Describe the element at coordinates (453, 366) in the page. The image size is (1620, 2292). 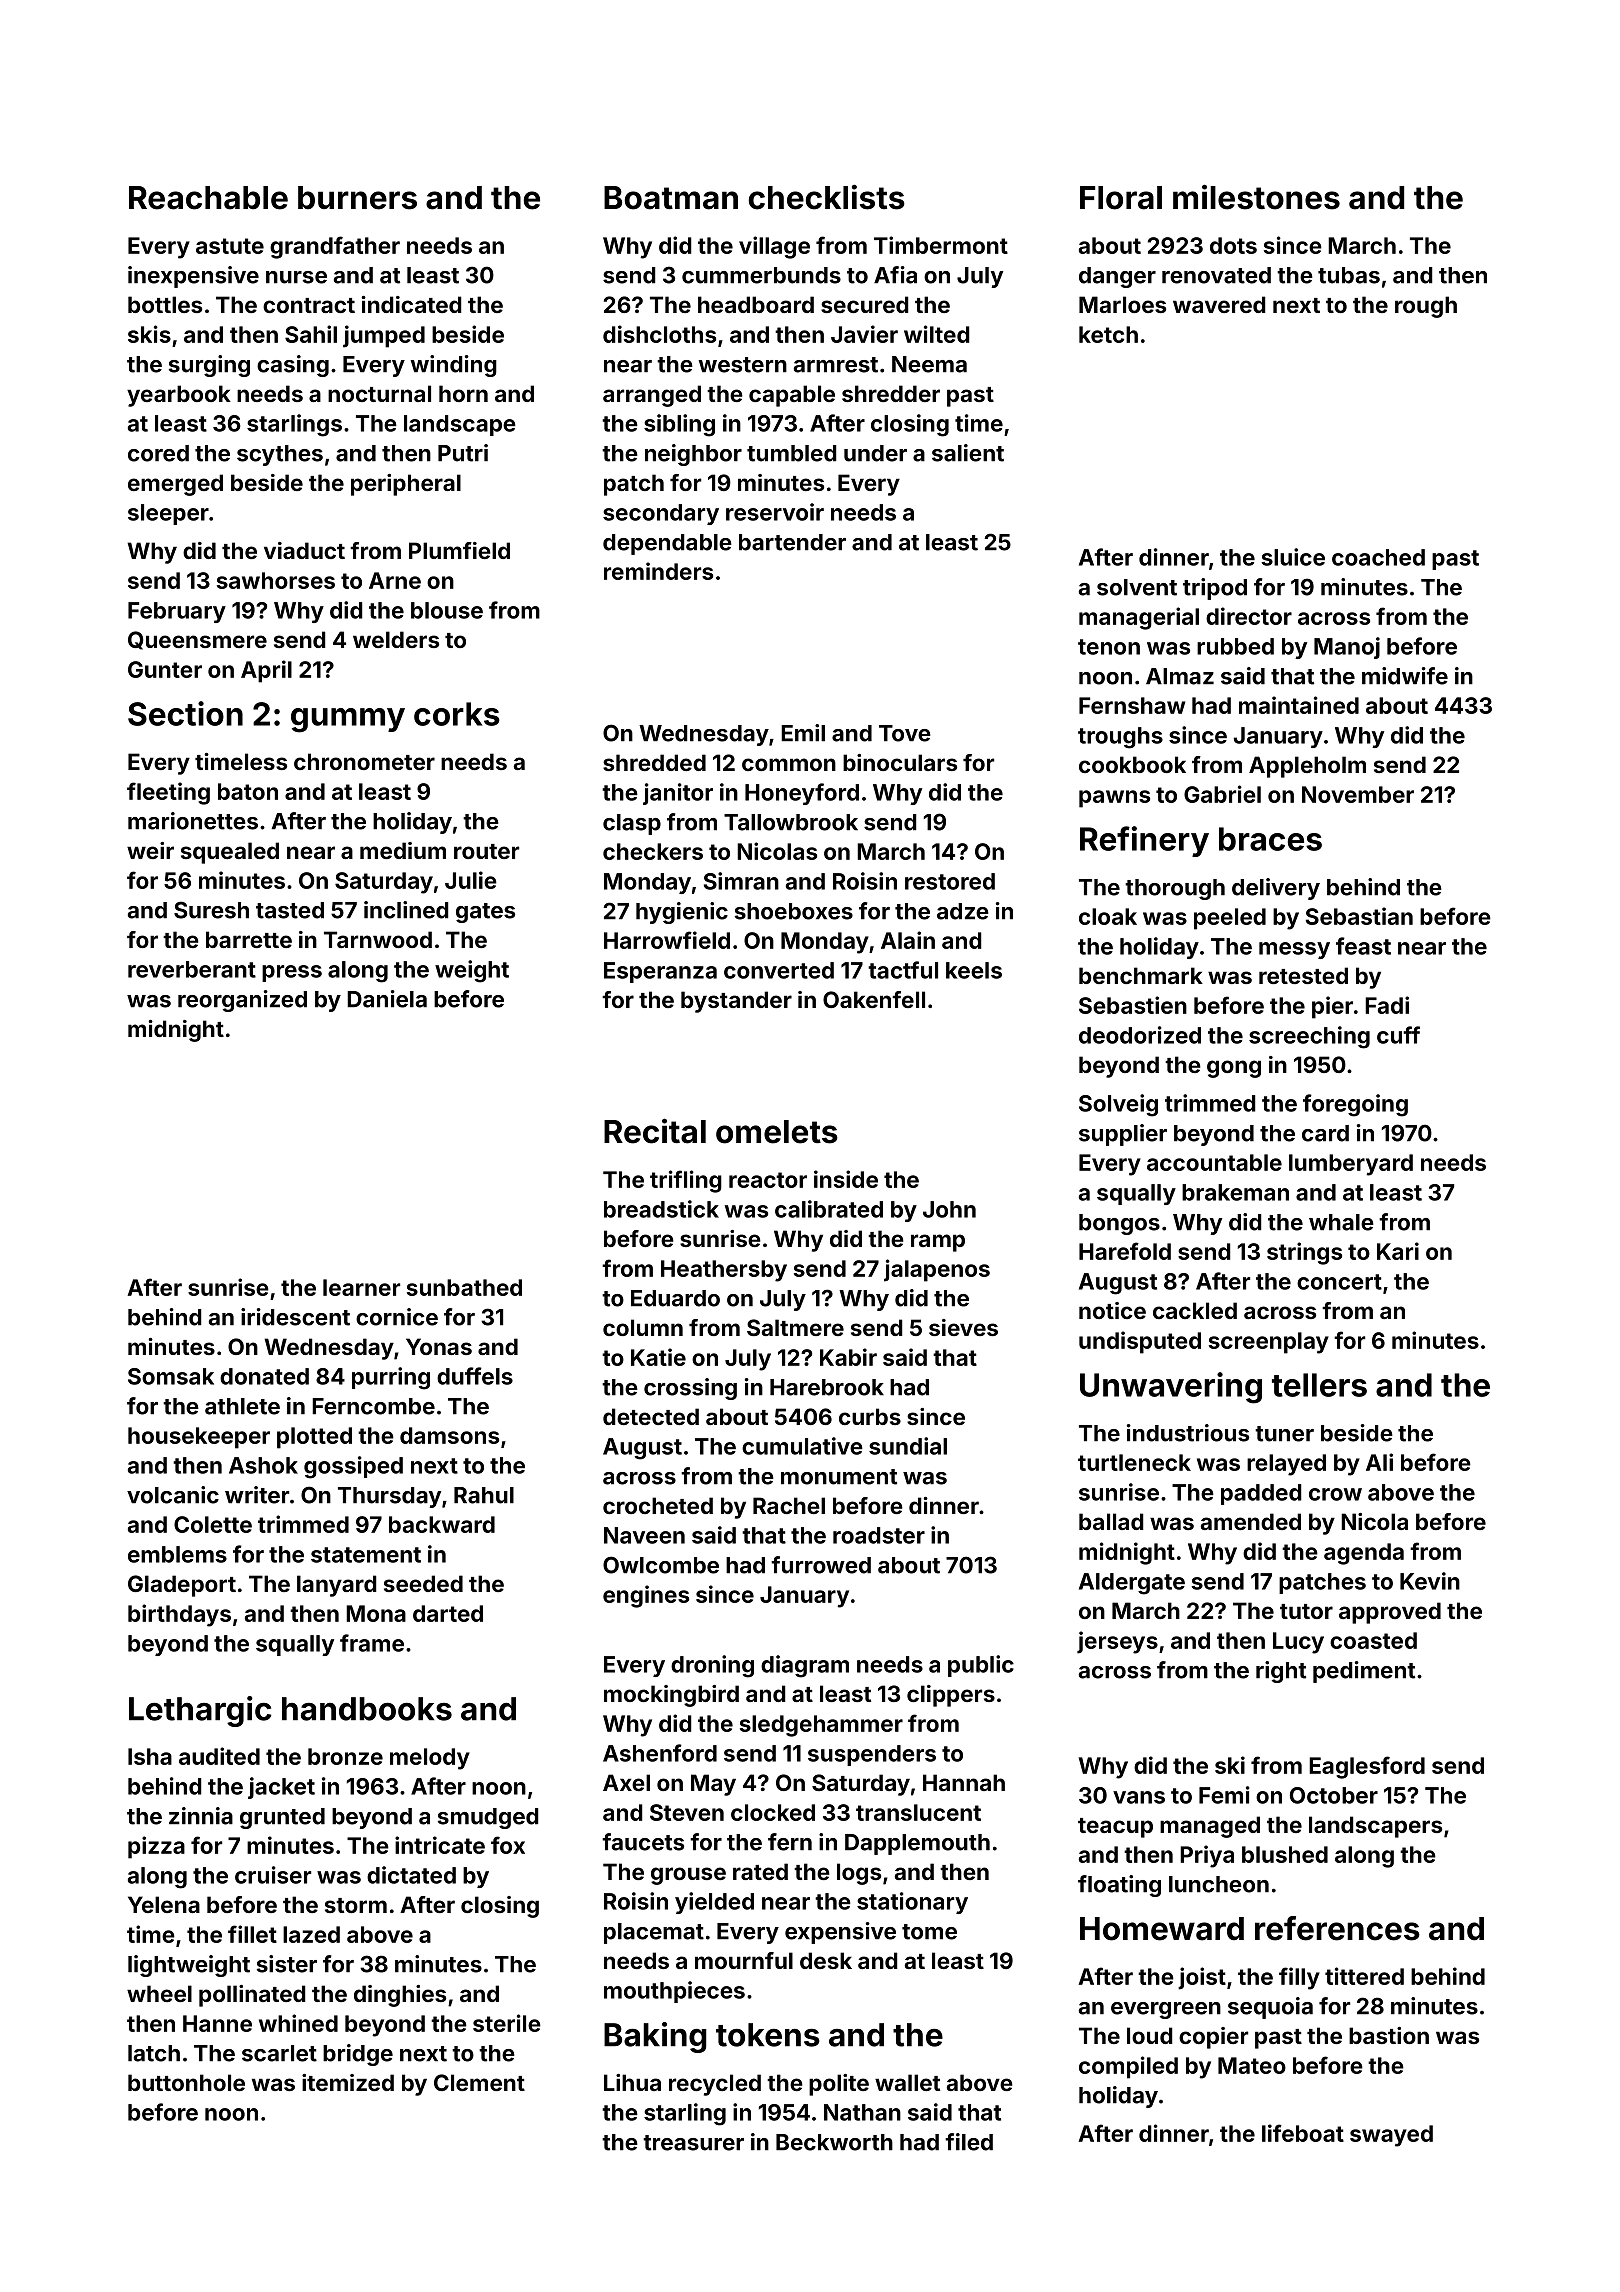
I see `winding` at that location.
